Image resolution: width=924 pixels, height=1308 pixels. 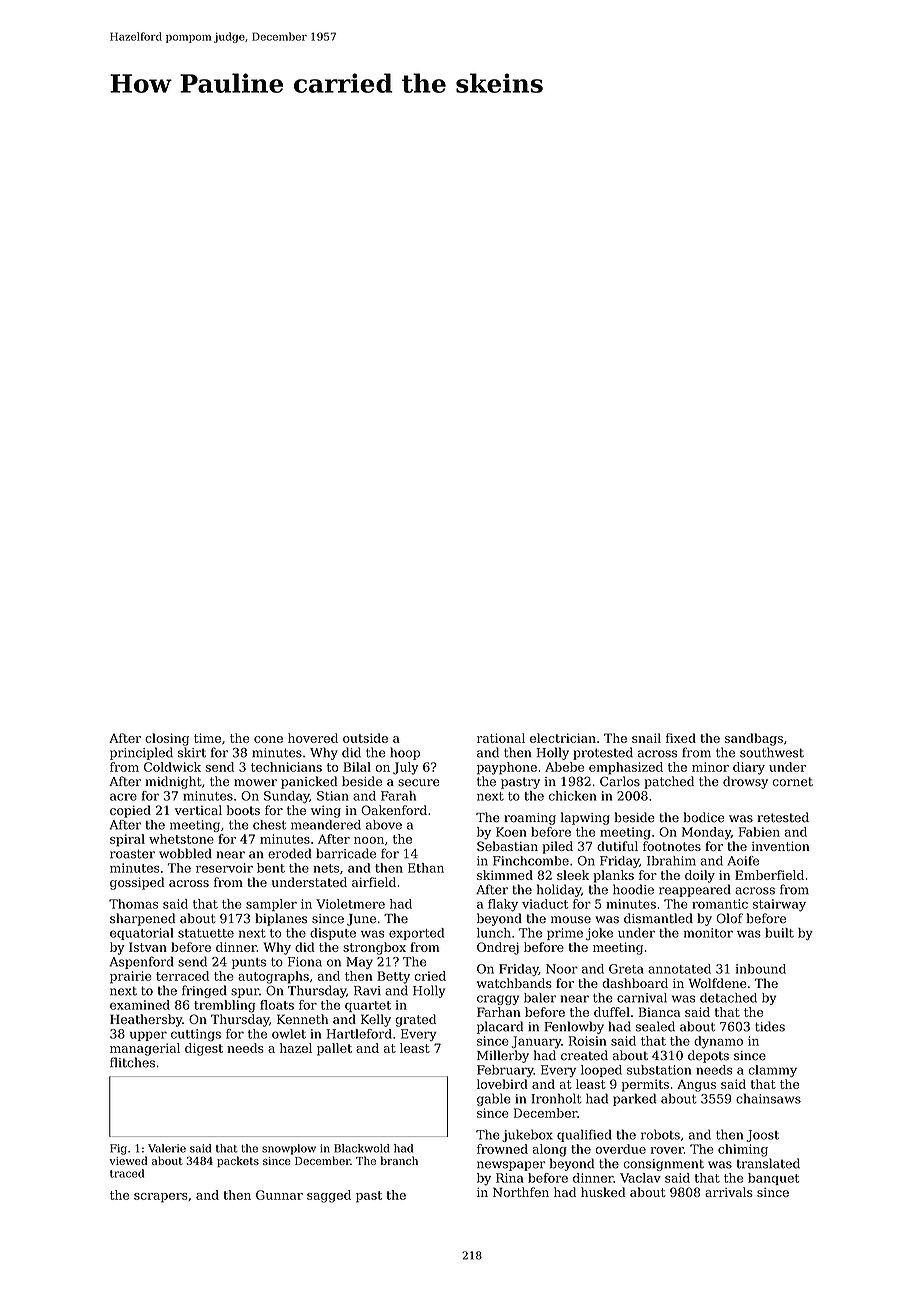 What do you see at coordinates (326, 868) in the document?
I see `nets` at bounding box center [326, 868].
